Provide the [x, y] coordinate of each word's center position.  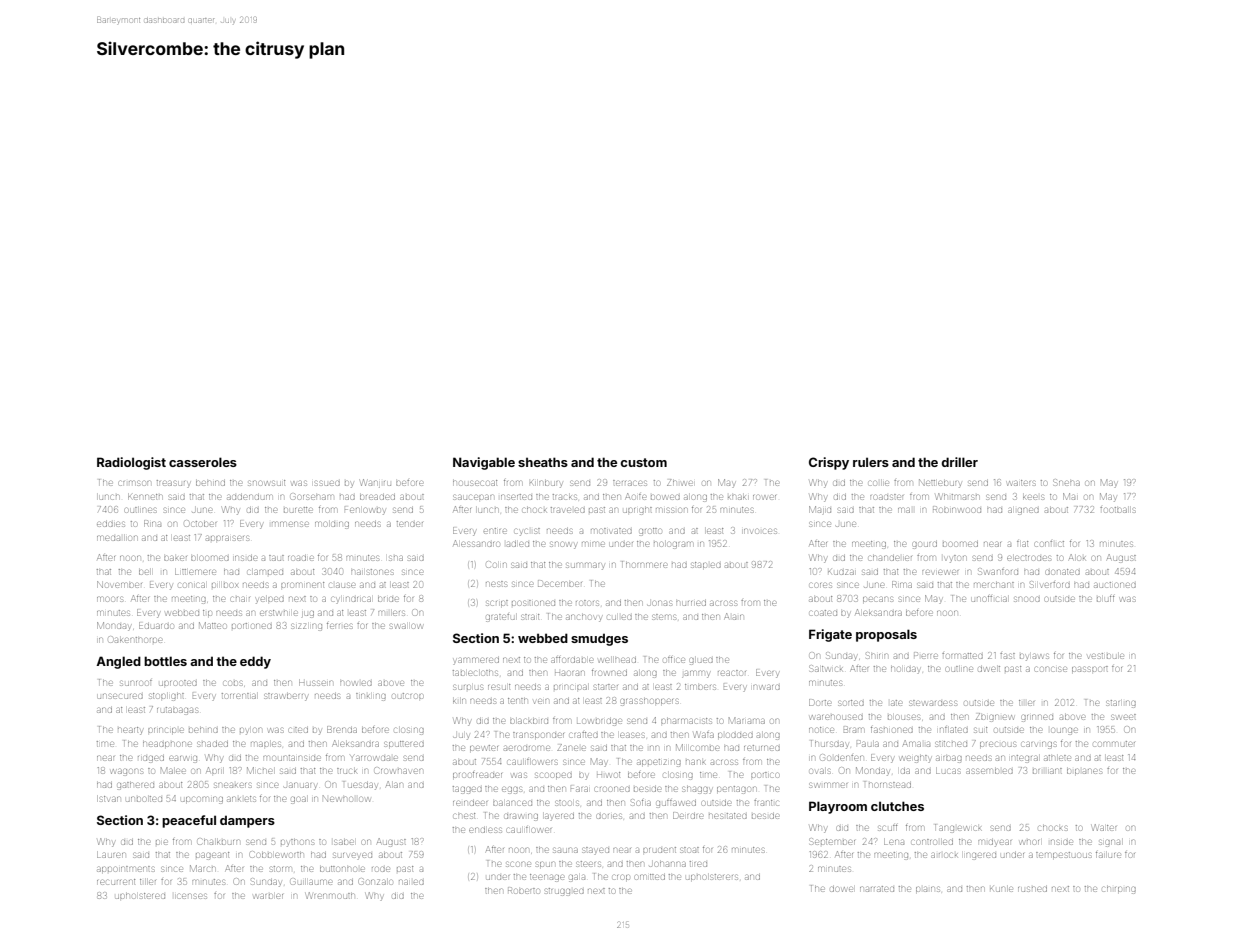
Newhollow [346, 798]
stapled [706, 565]
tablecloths [475, 673]
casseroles [203, 462]
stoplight [166, 697]
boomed [960, 544]
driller [959, 462]
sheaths [543, 462]
